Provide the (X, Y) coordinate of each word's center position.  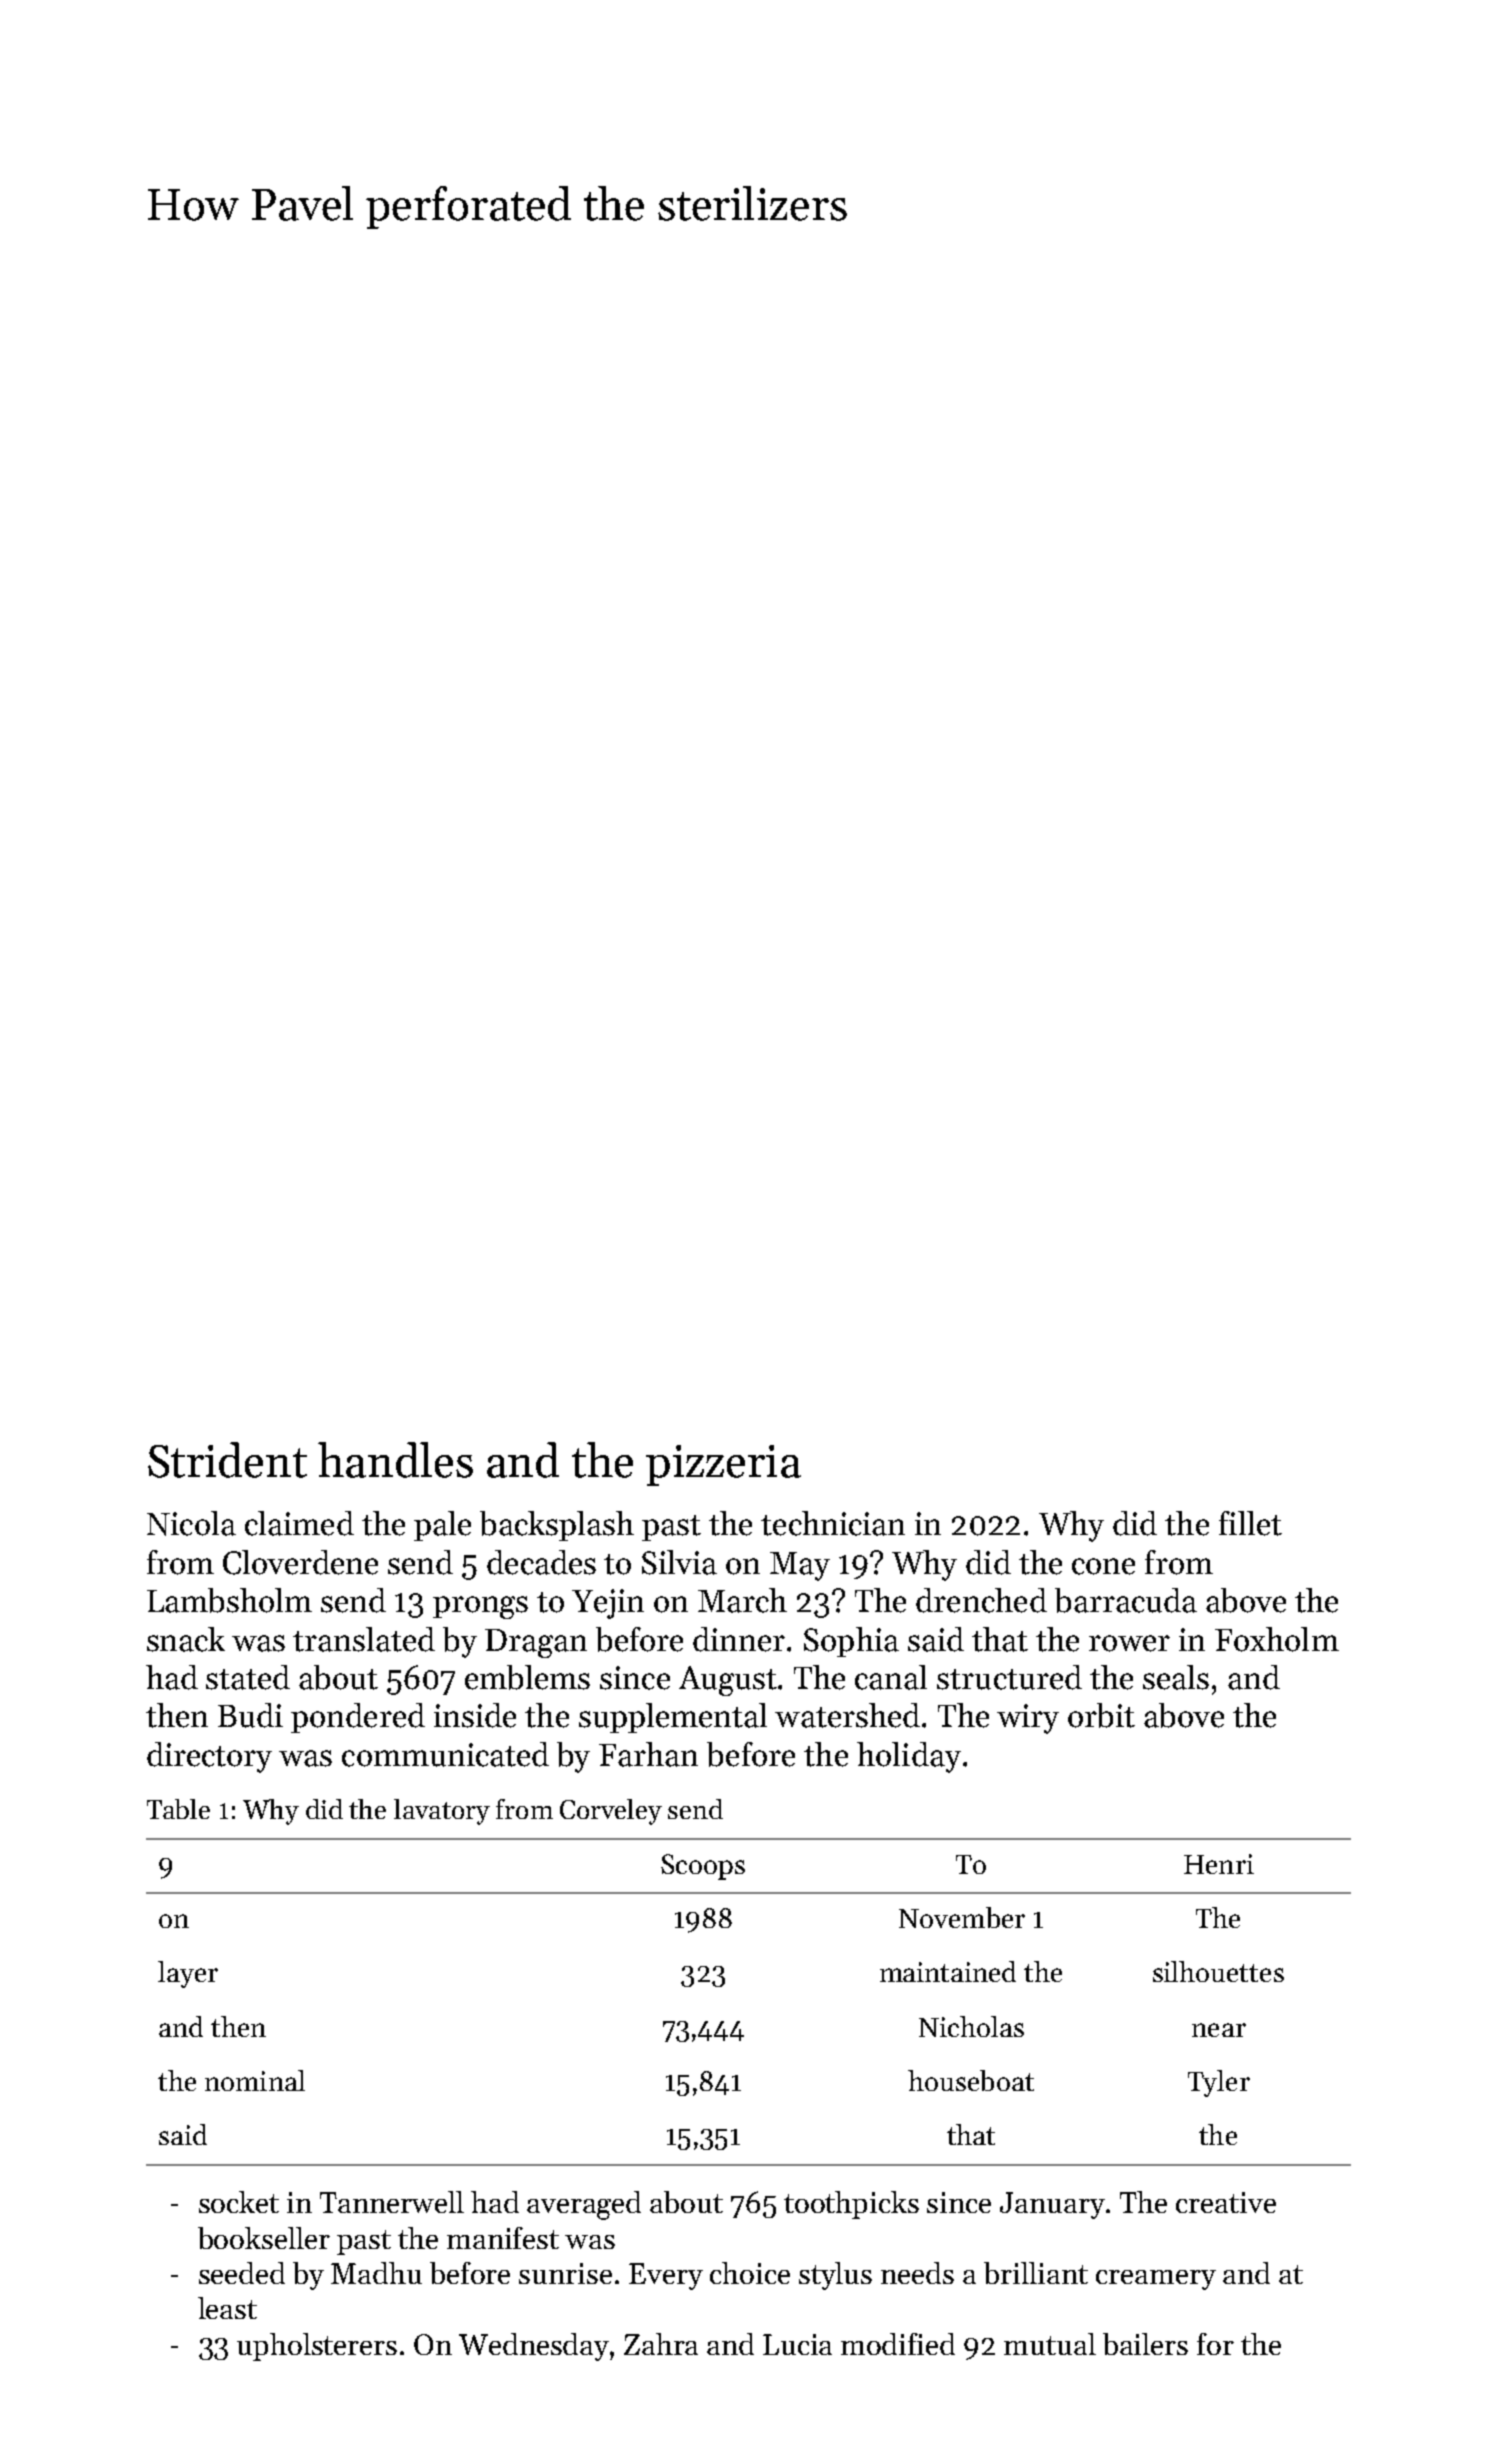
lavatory (442, 1812)
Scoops (703, 1867)
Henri (1219, 1864)
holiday (909, 1757)
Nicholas (971, 2026)
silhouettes (1218, 1971)
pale (442, 1526)
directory (209, 1757)
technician (833, 1523)
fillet (1250, 1523)
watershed (847, 1715)
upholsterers (317, 2347)
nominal (255, 2080)
